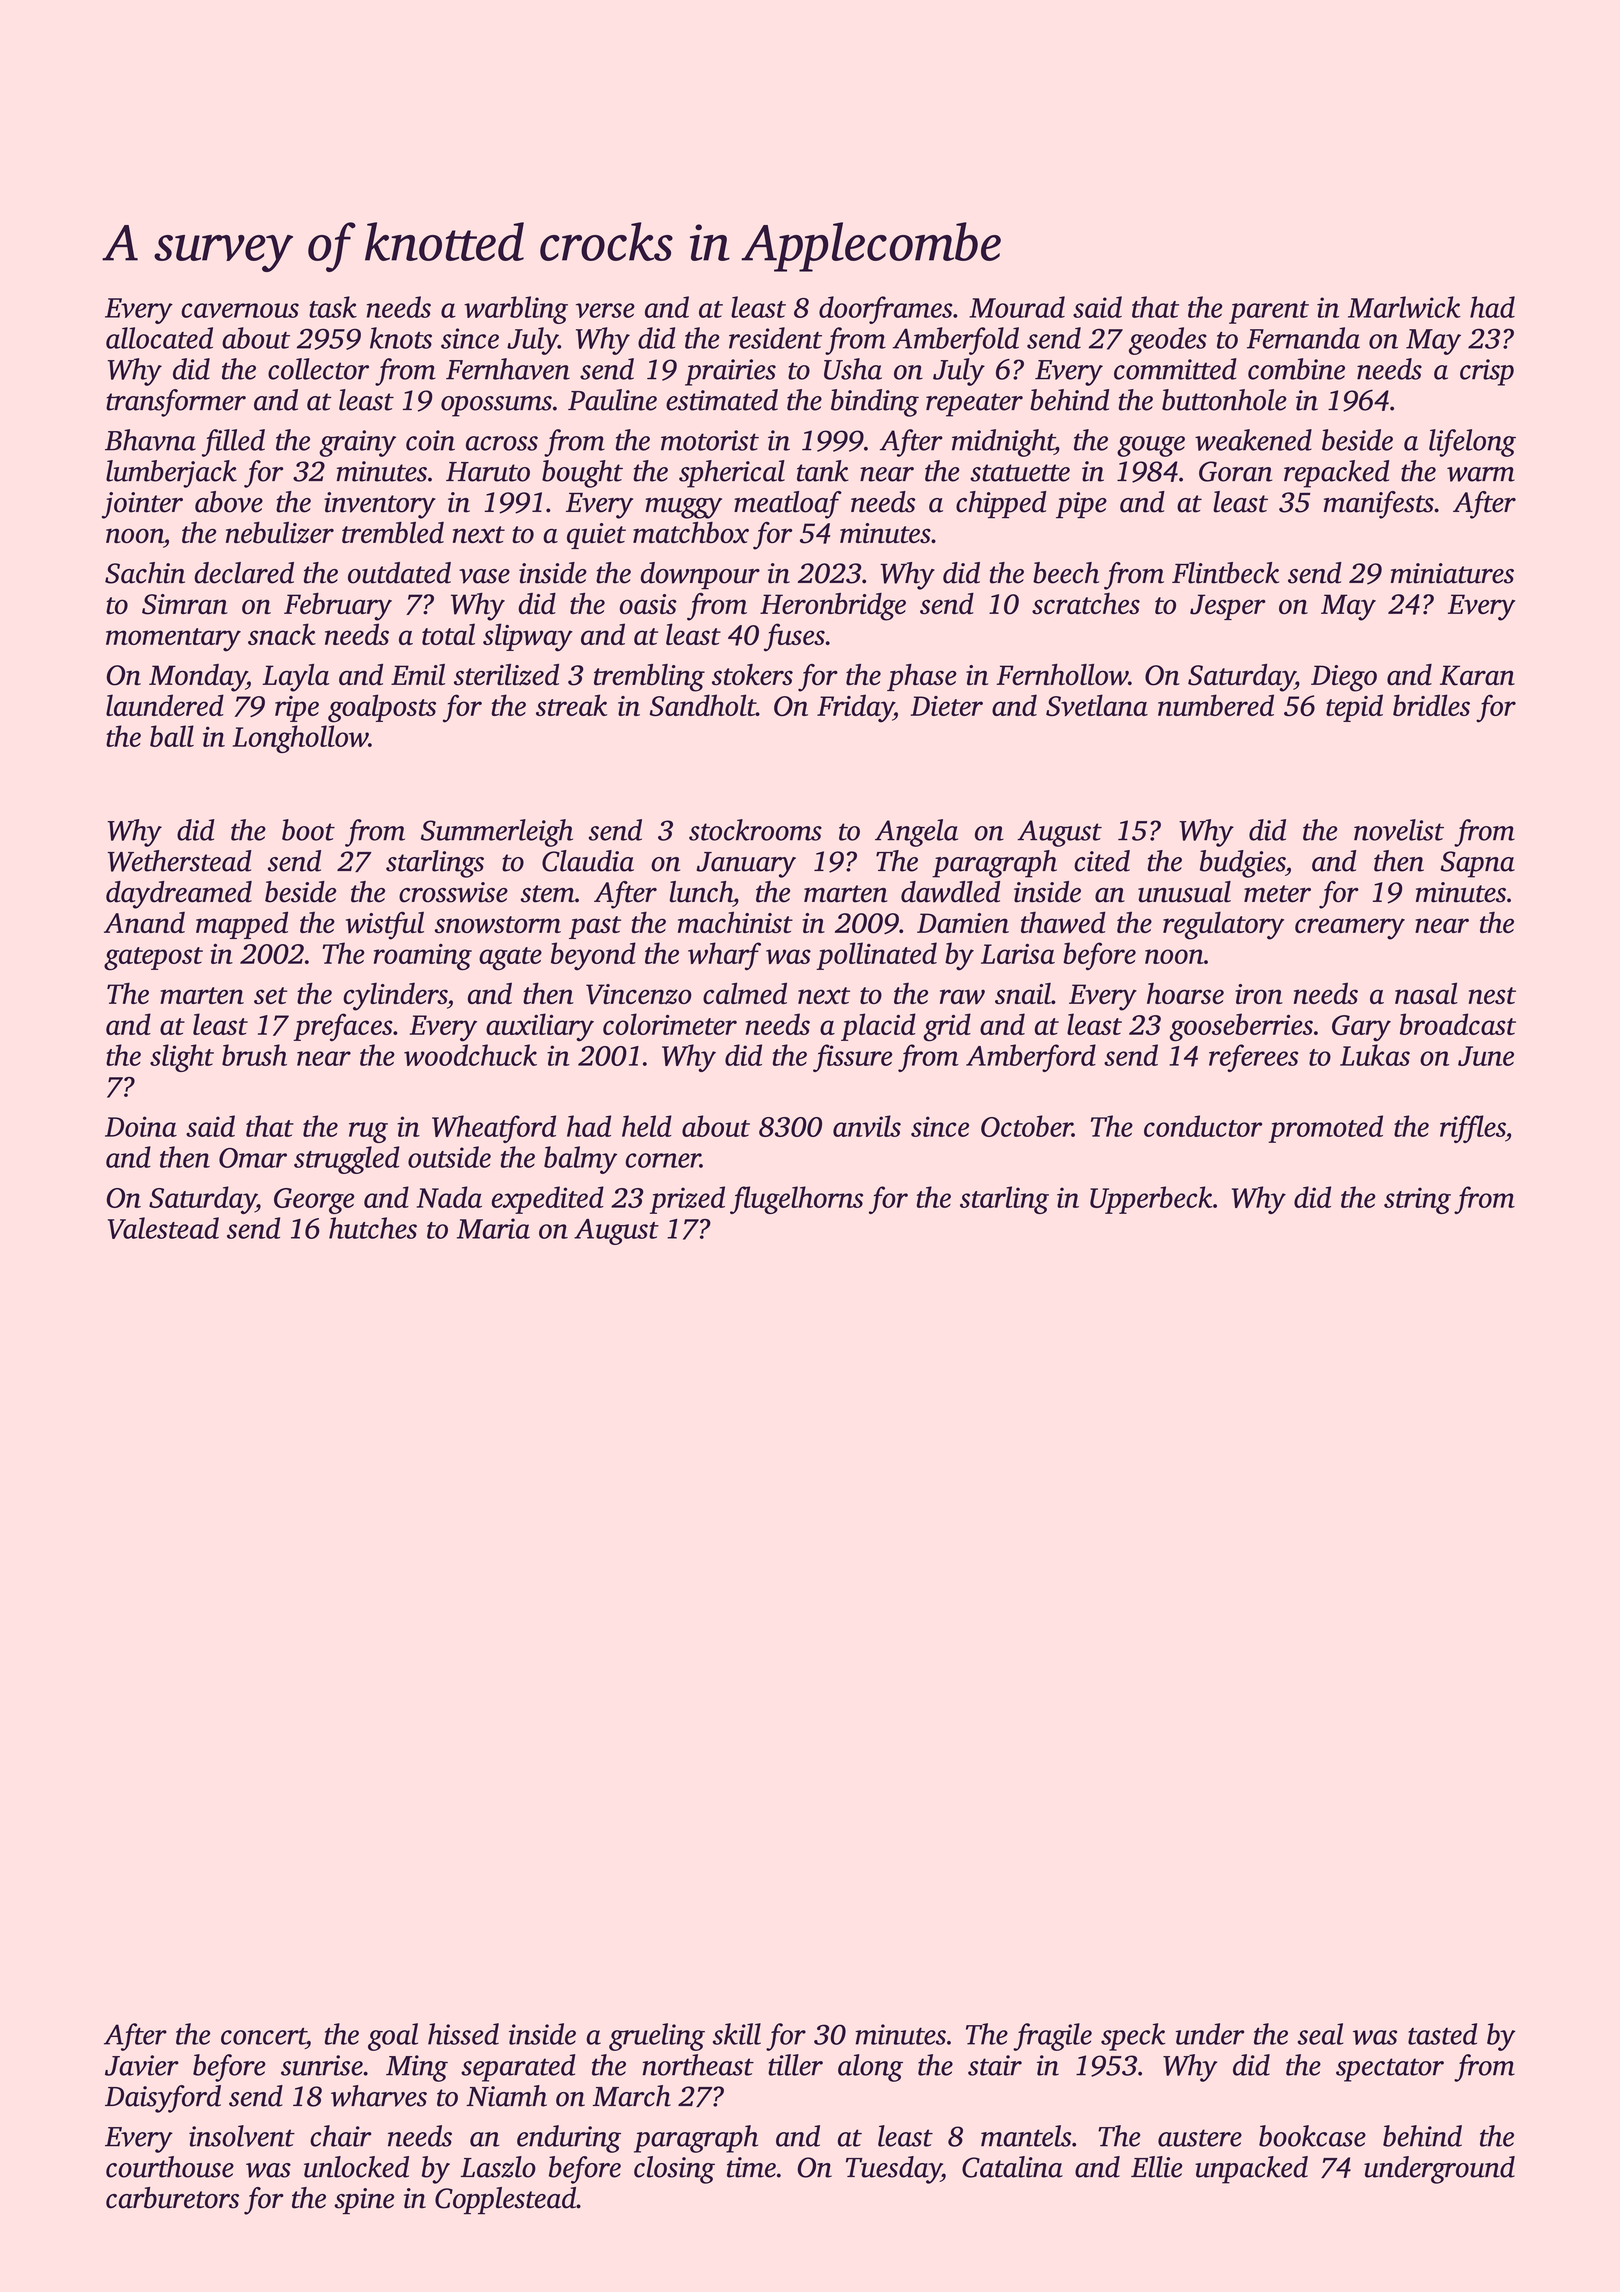 The width and height of the image is (1620, 2292). Describe the element at coordinates (1168, 341) in the image. I see `geodes` at that location.
